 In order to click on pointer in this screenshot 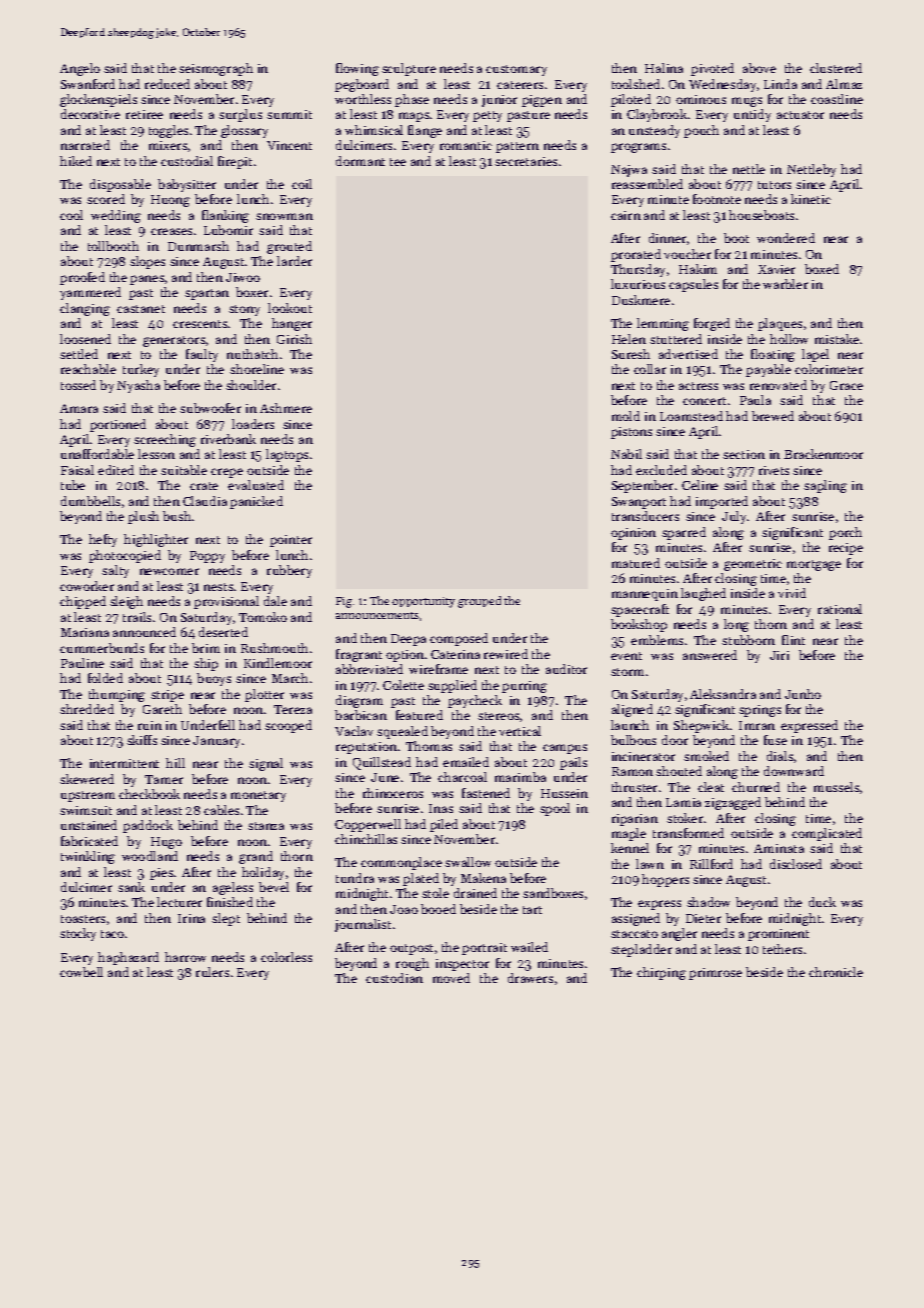, I will do `click(291, 541)`.
